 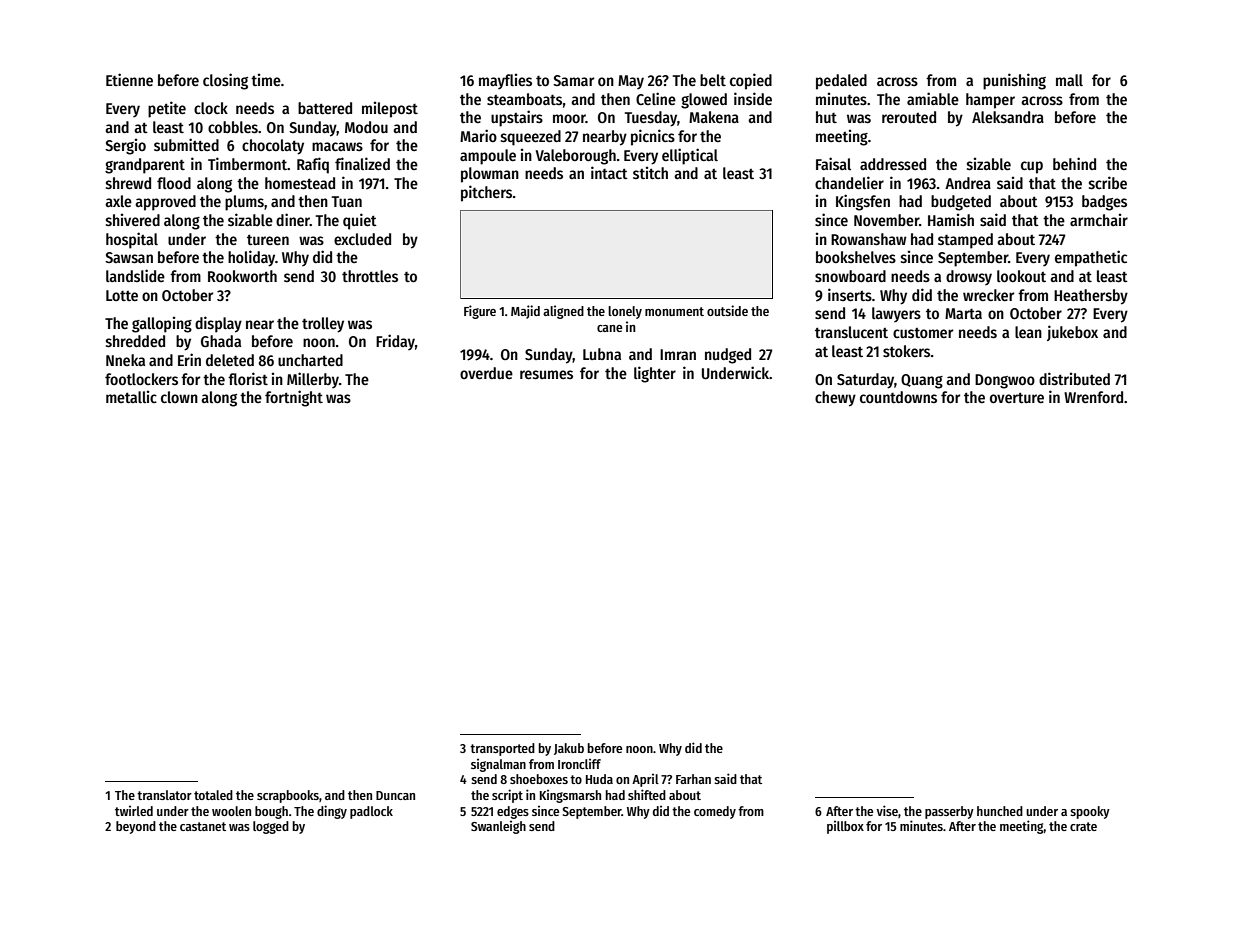 I want to click on Kingsmarsh, so click(x=570, y=796).
